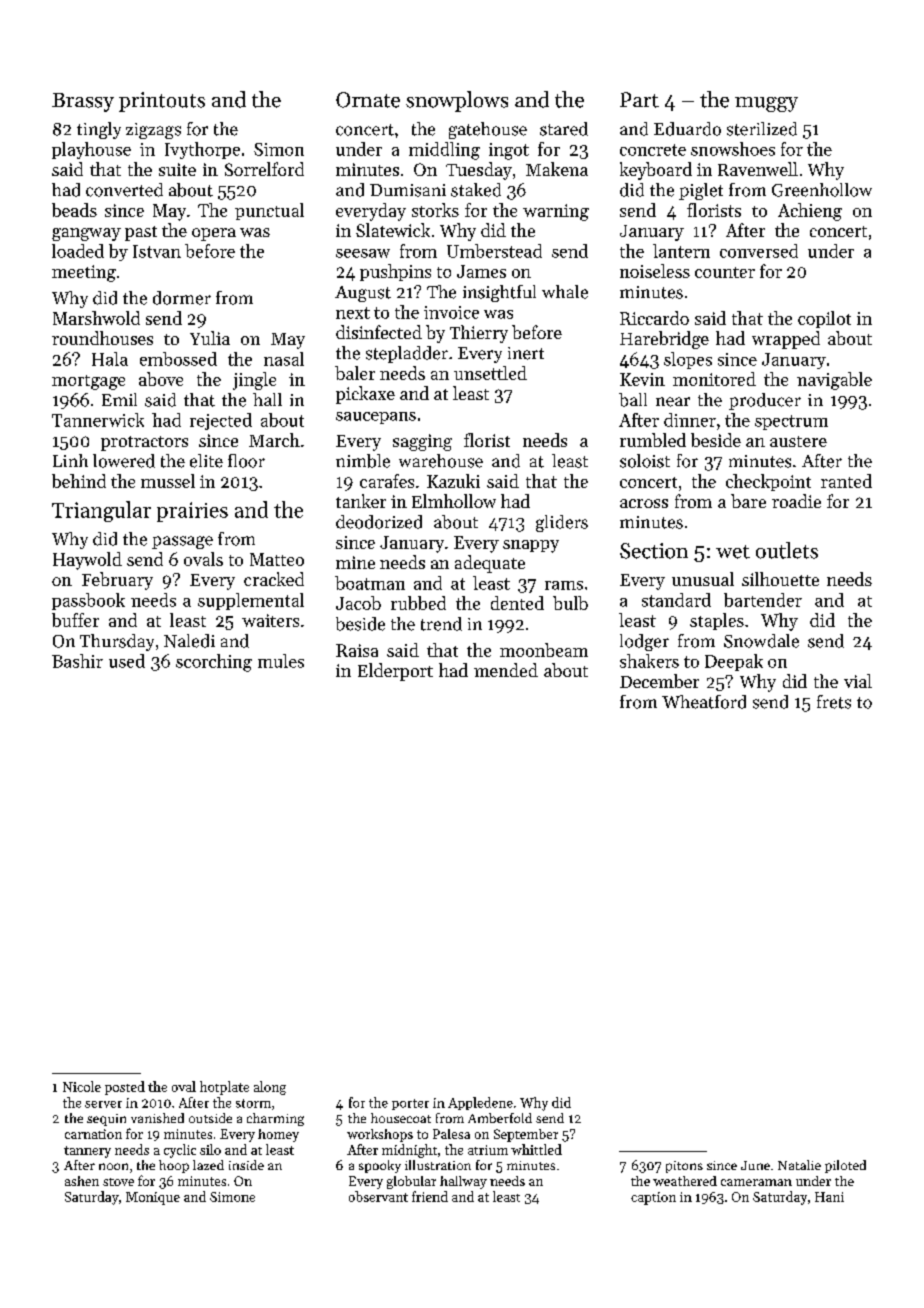 This document has width=924, height=1308. I want to click on printouts, so click(162, 102).
